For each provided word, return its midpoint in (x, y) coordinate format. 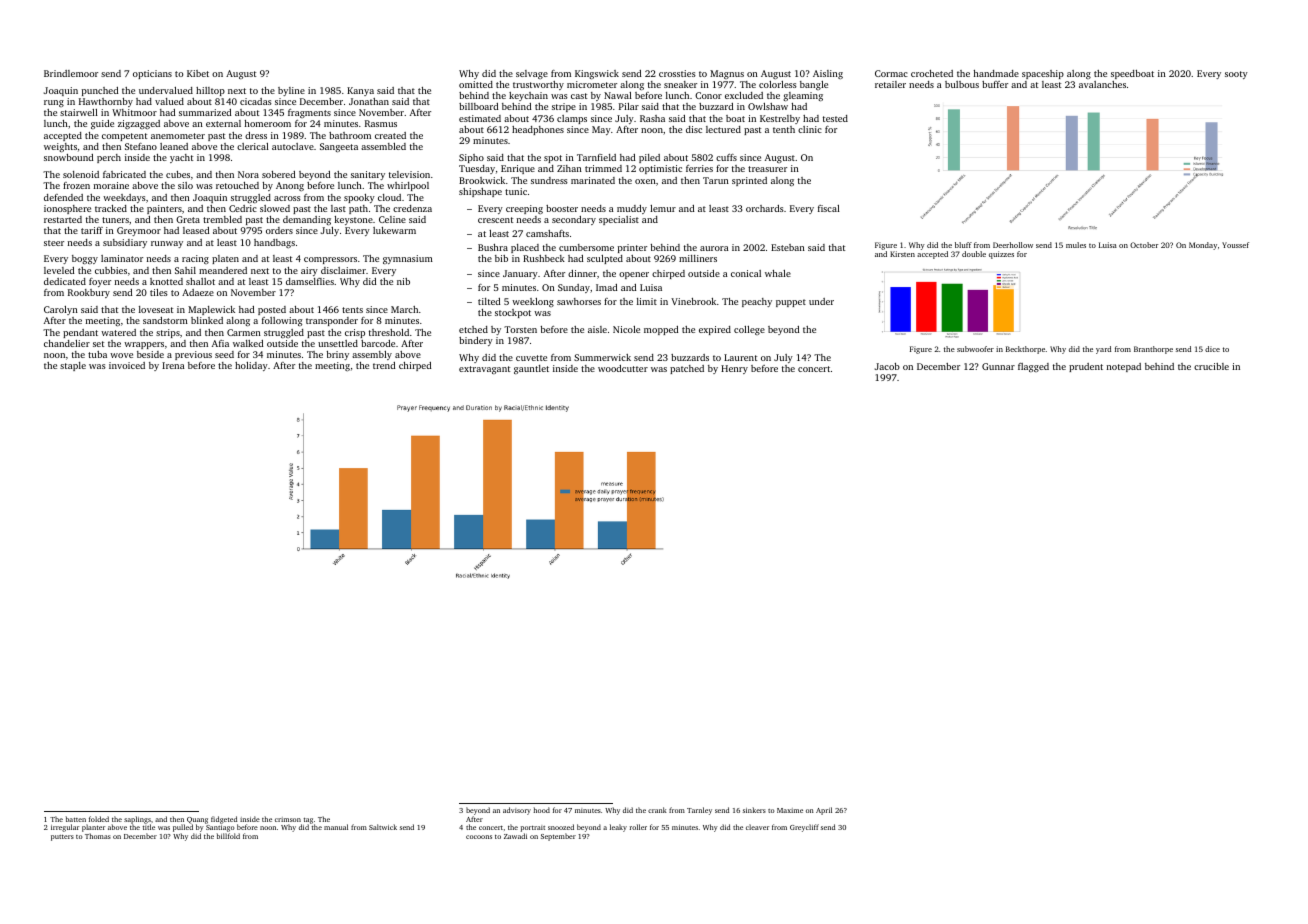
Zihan (569, 168)
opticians (152, 74)
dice (1212, 349)
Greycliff (804, 828)
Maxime (790, 810)
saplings (137, 820)
